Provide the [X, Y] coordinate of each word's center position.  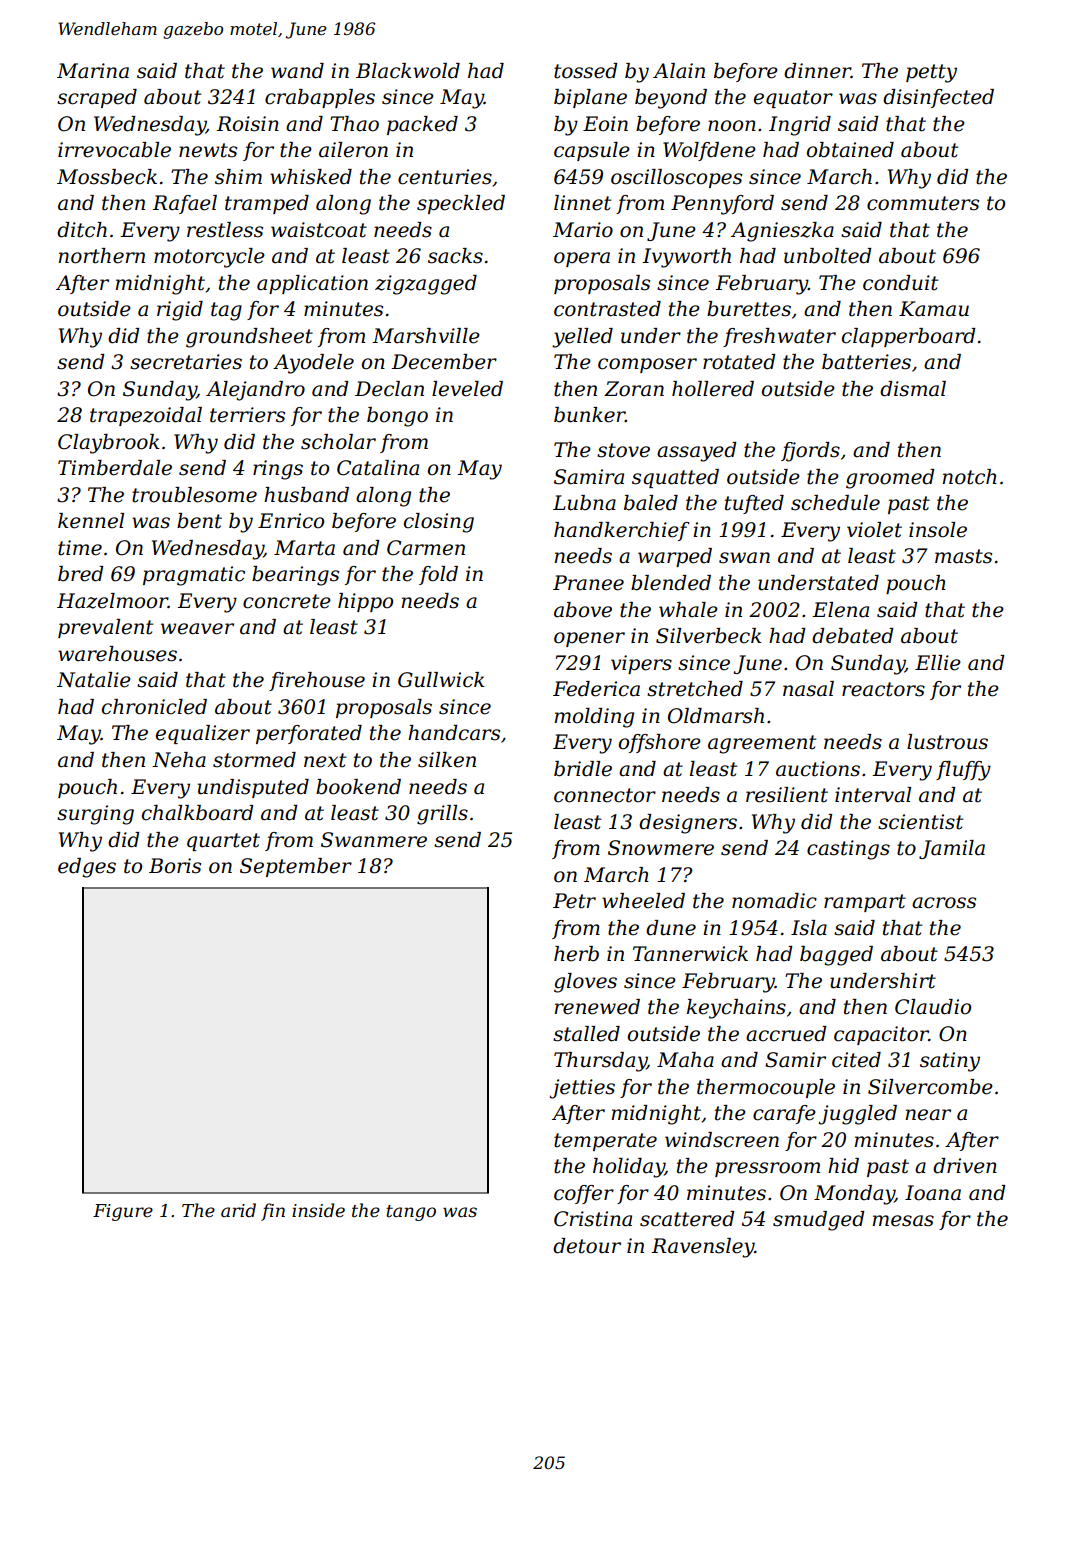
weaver [197, 629]
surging [95, 815]
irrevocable [114, 150]
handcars [454, 733]
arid [238, 1210]
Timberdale [115, 468]
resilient [787, 795]
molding [594, 718]
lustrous [947, 742]
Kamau [934, 309]
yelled [582, 338]
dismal [913, 389]
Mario [583, 230]
